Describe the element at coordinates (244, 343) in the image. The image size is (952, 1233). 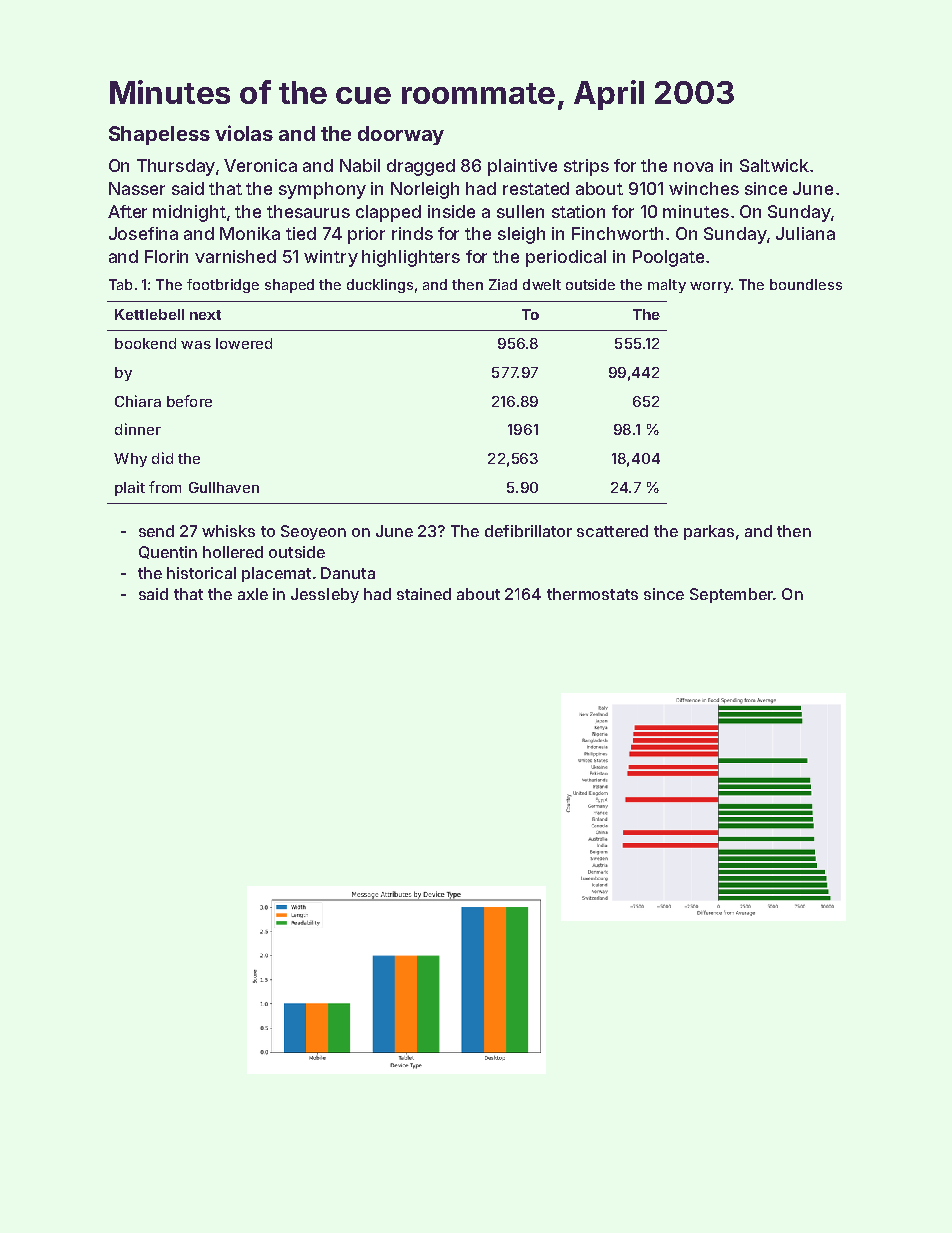
I see `lowered` at that location.
